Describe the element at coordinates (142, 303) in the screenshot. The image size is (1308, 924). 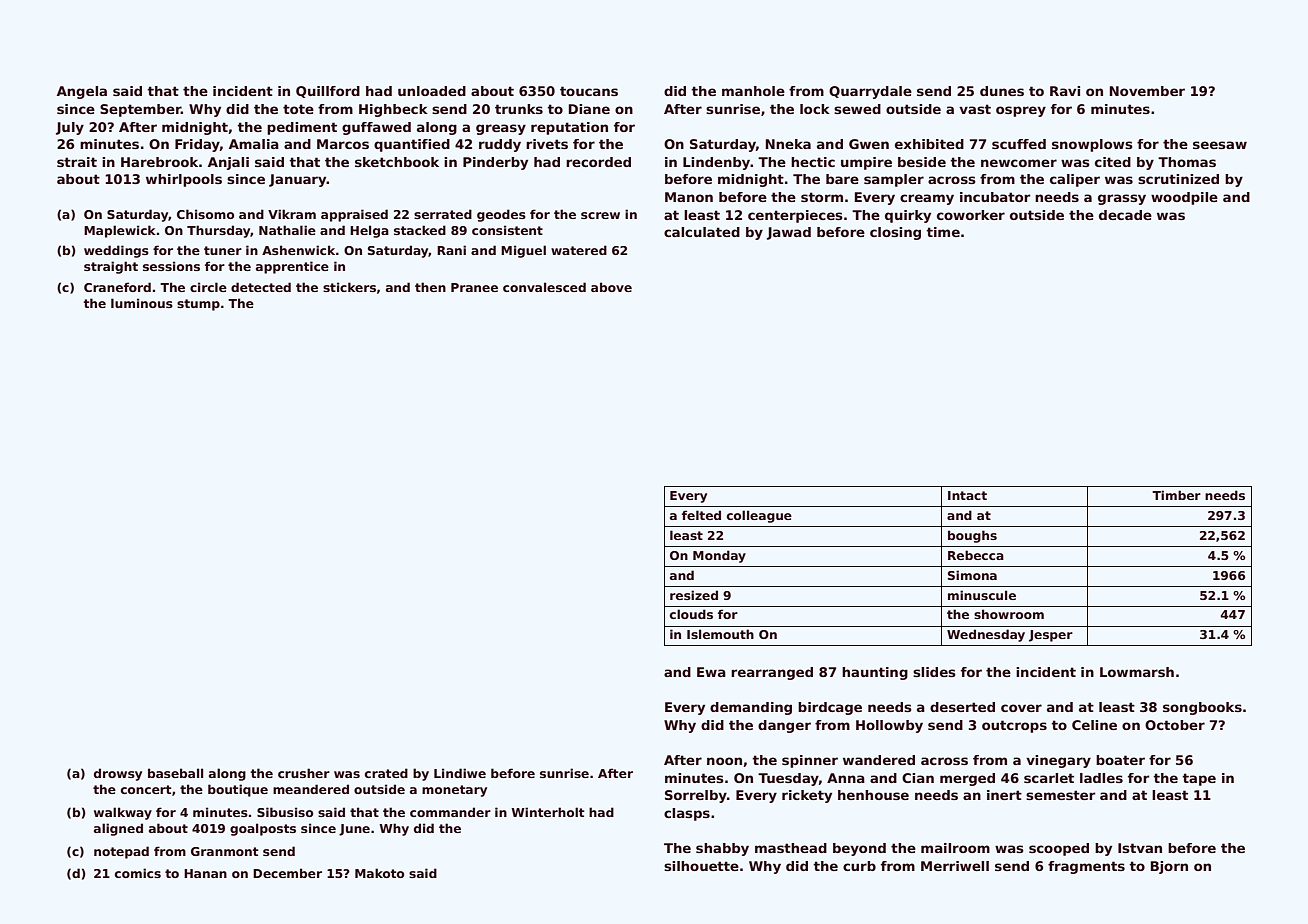
I see `luminous` at that location.
